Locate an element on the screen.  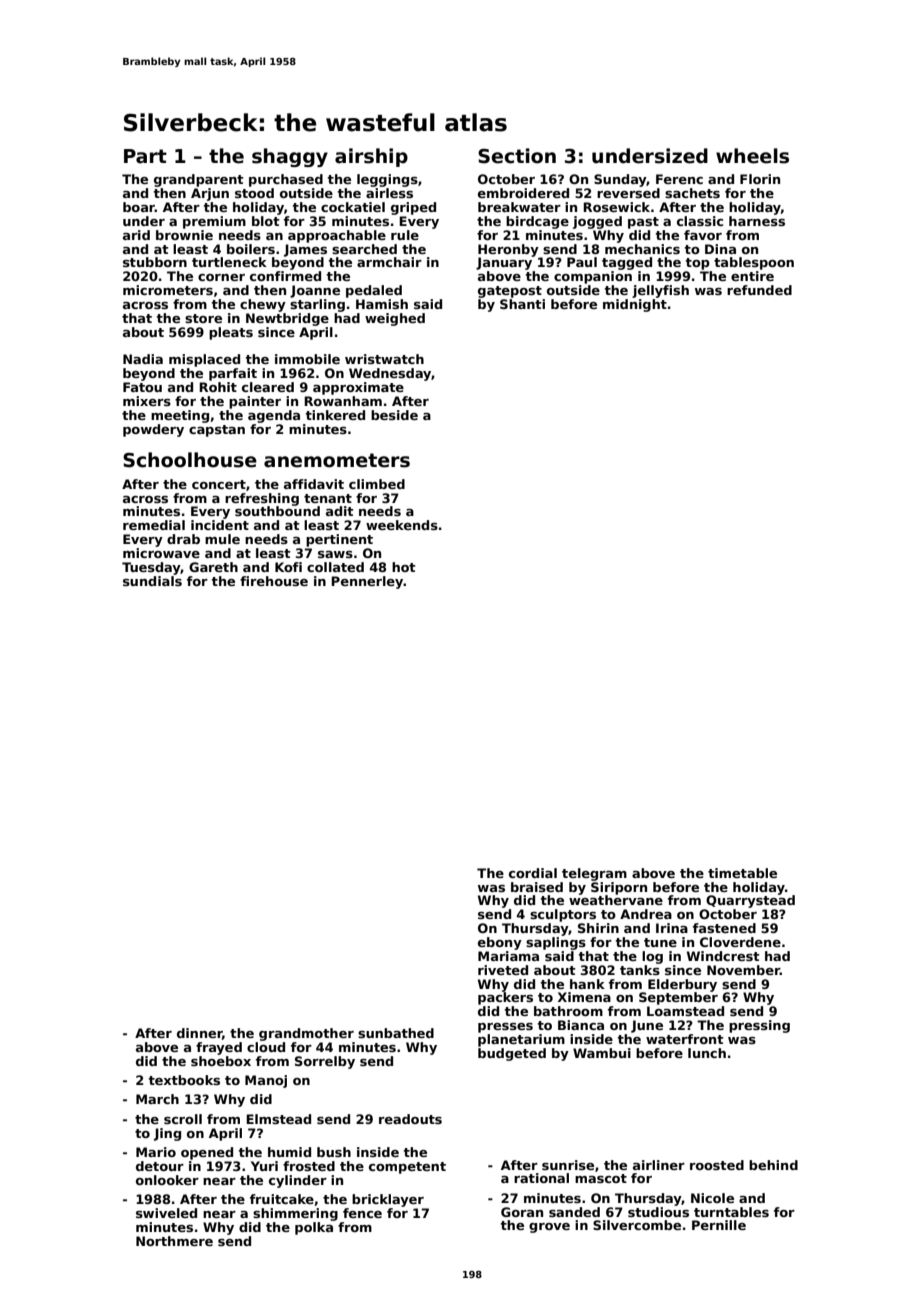
hot is located at coordinates (404, 567).
